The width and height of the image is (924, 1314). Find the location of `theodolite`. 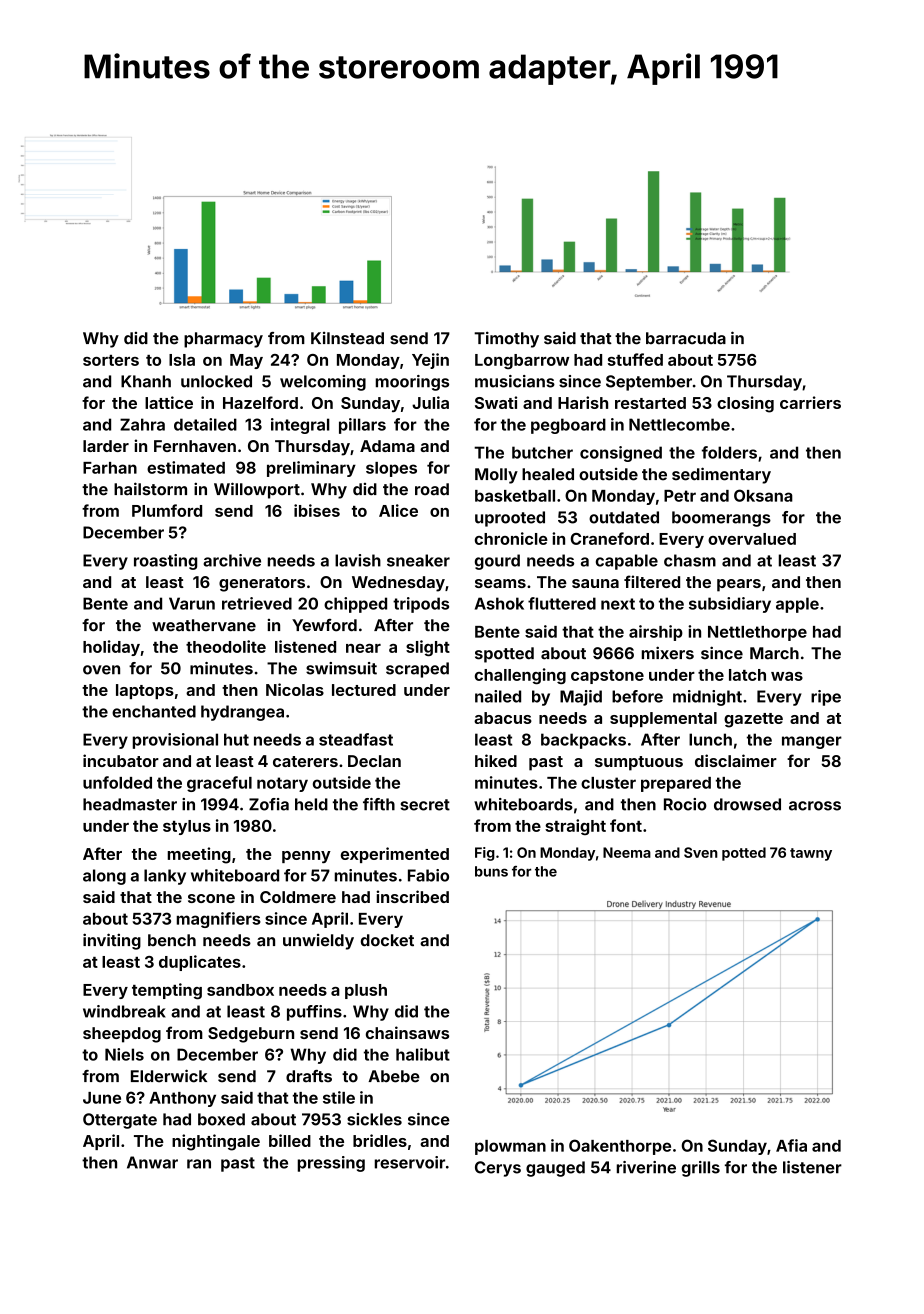

theodolite is located at coordinates (226, 646).
